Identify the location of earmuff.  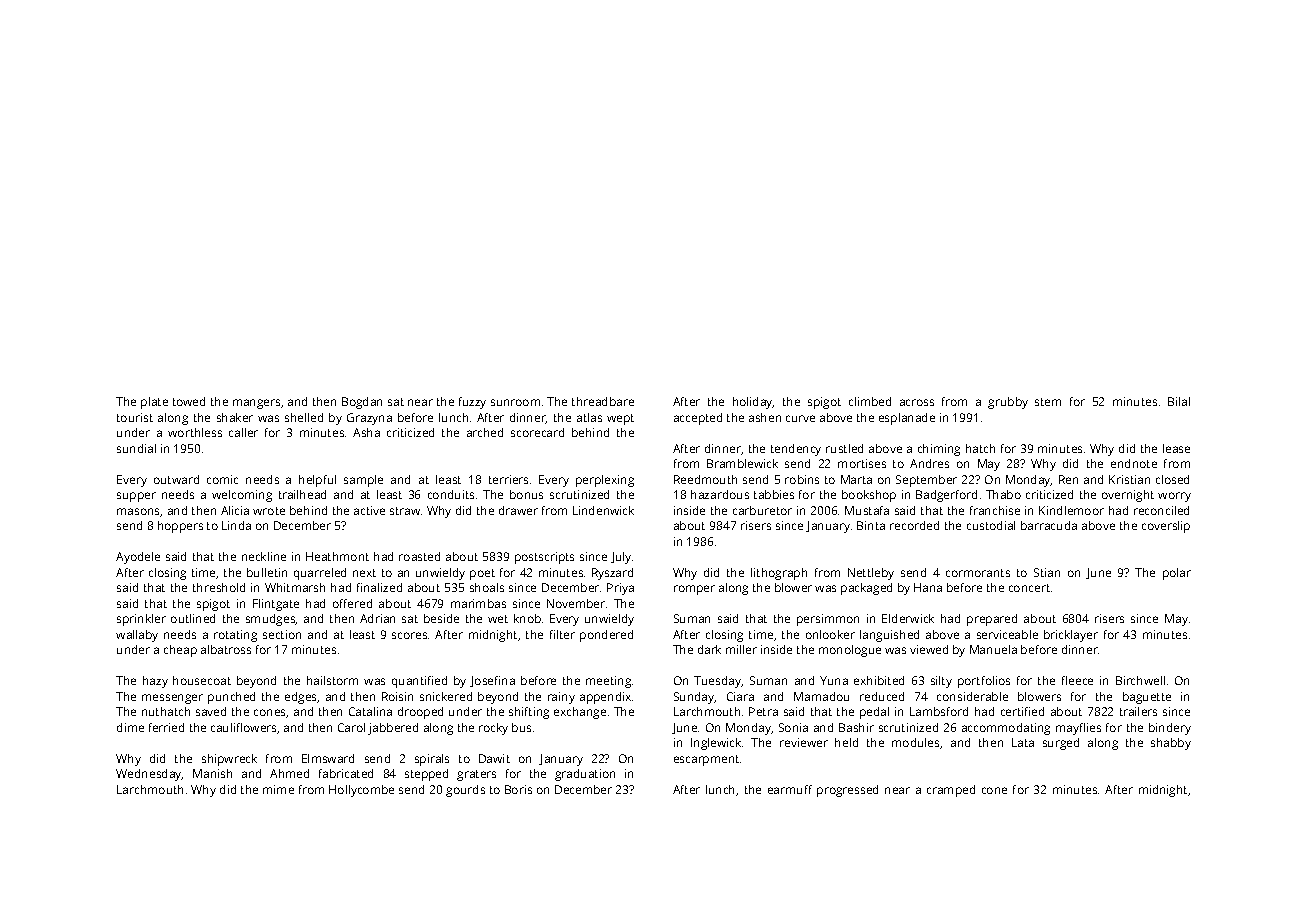
(790, 789).
